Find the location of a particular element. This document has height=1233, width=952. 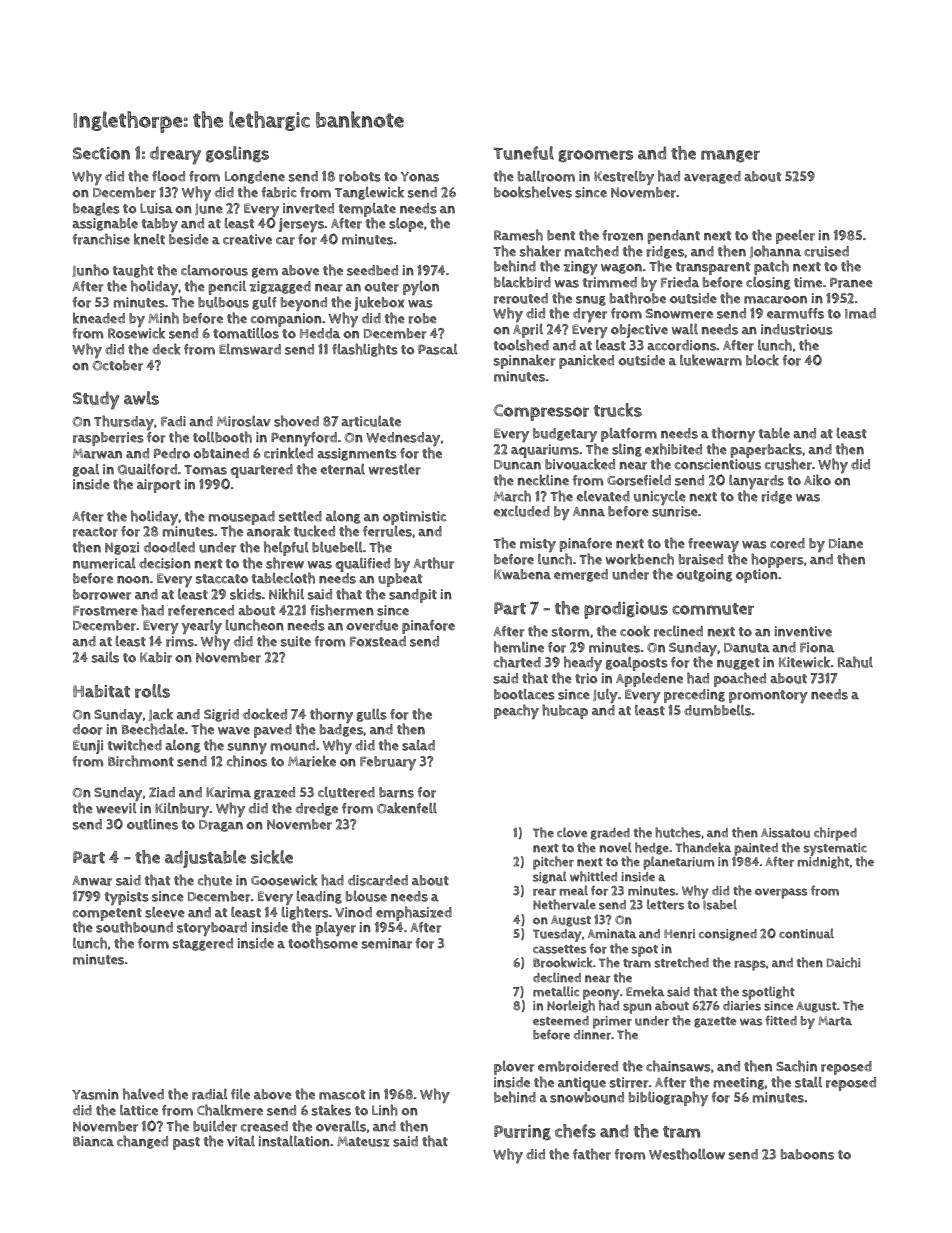

Isabel is located at coordinates (720, 904).
